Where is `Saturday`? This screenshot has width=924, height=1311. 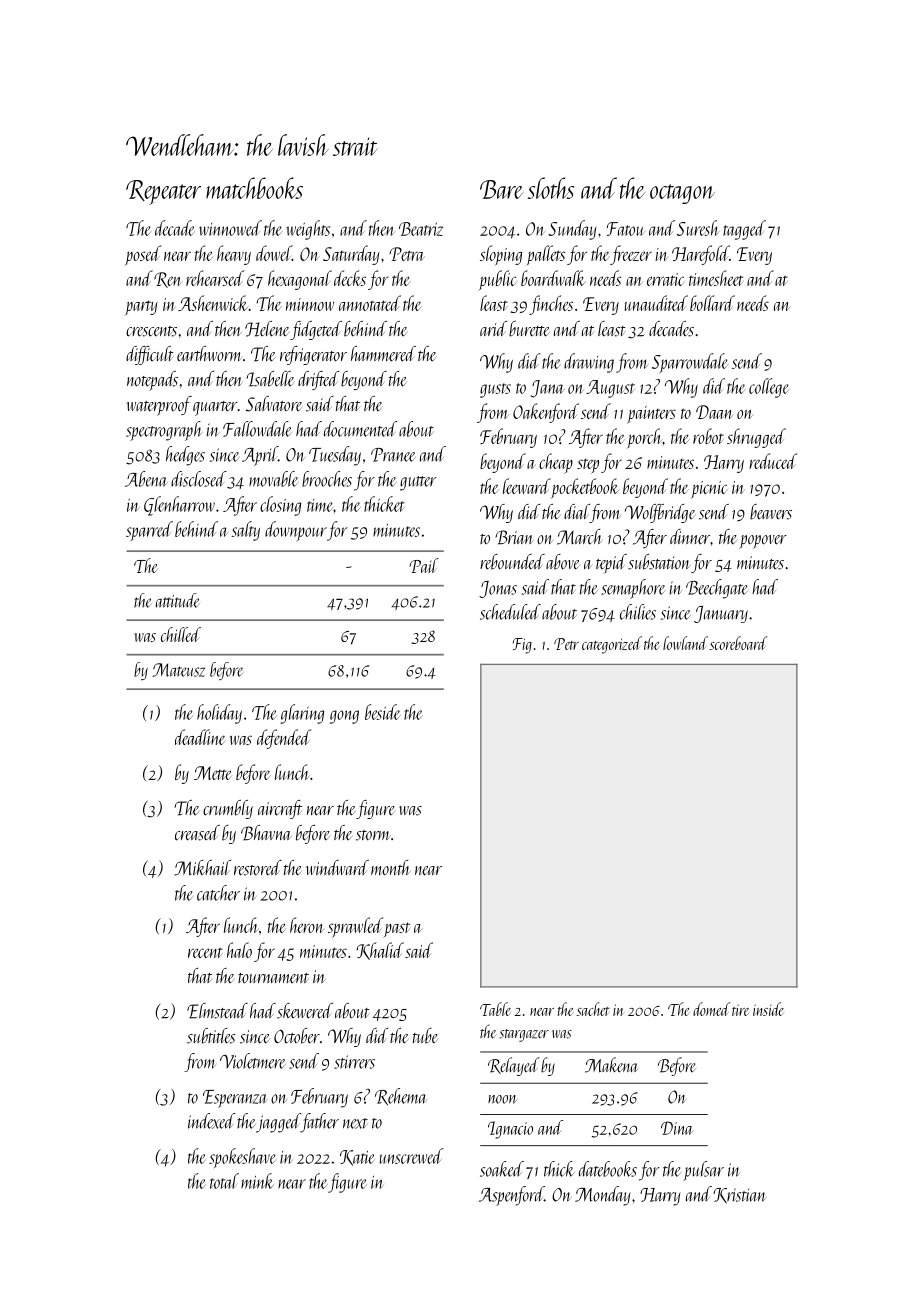 Saturday is located at coordinates (351, 255).
